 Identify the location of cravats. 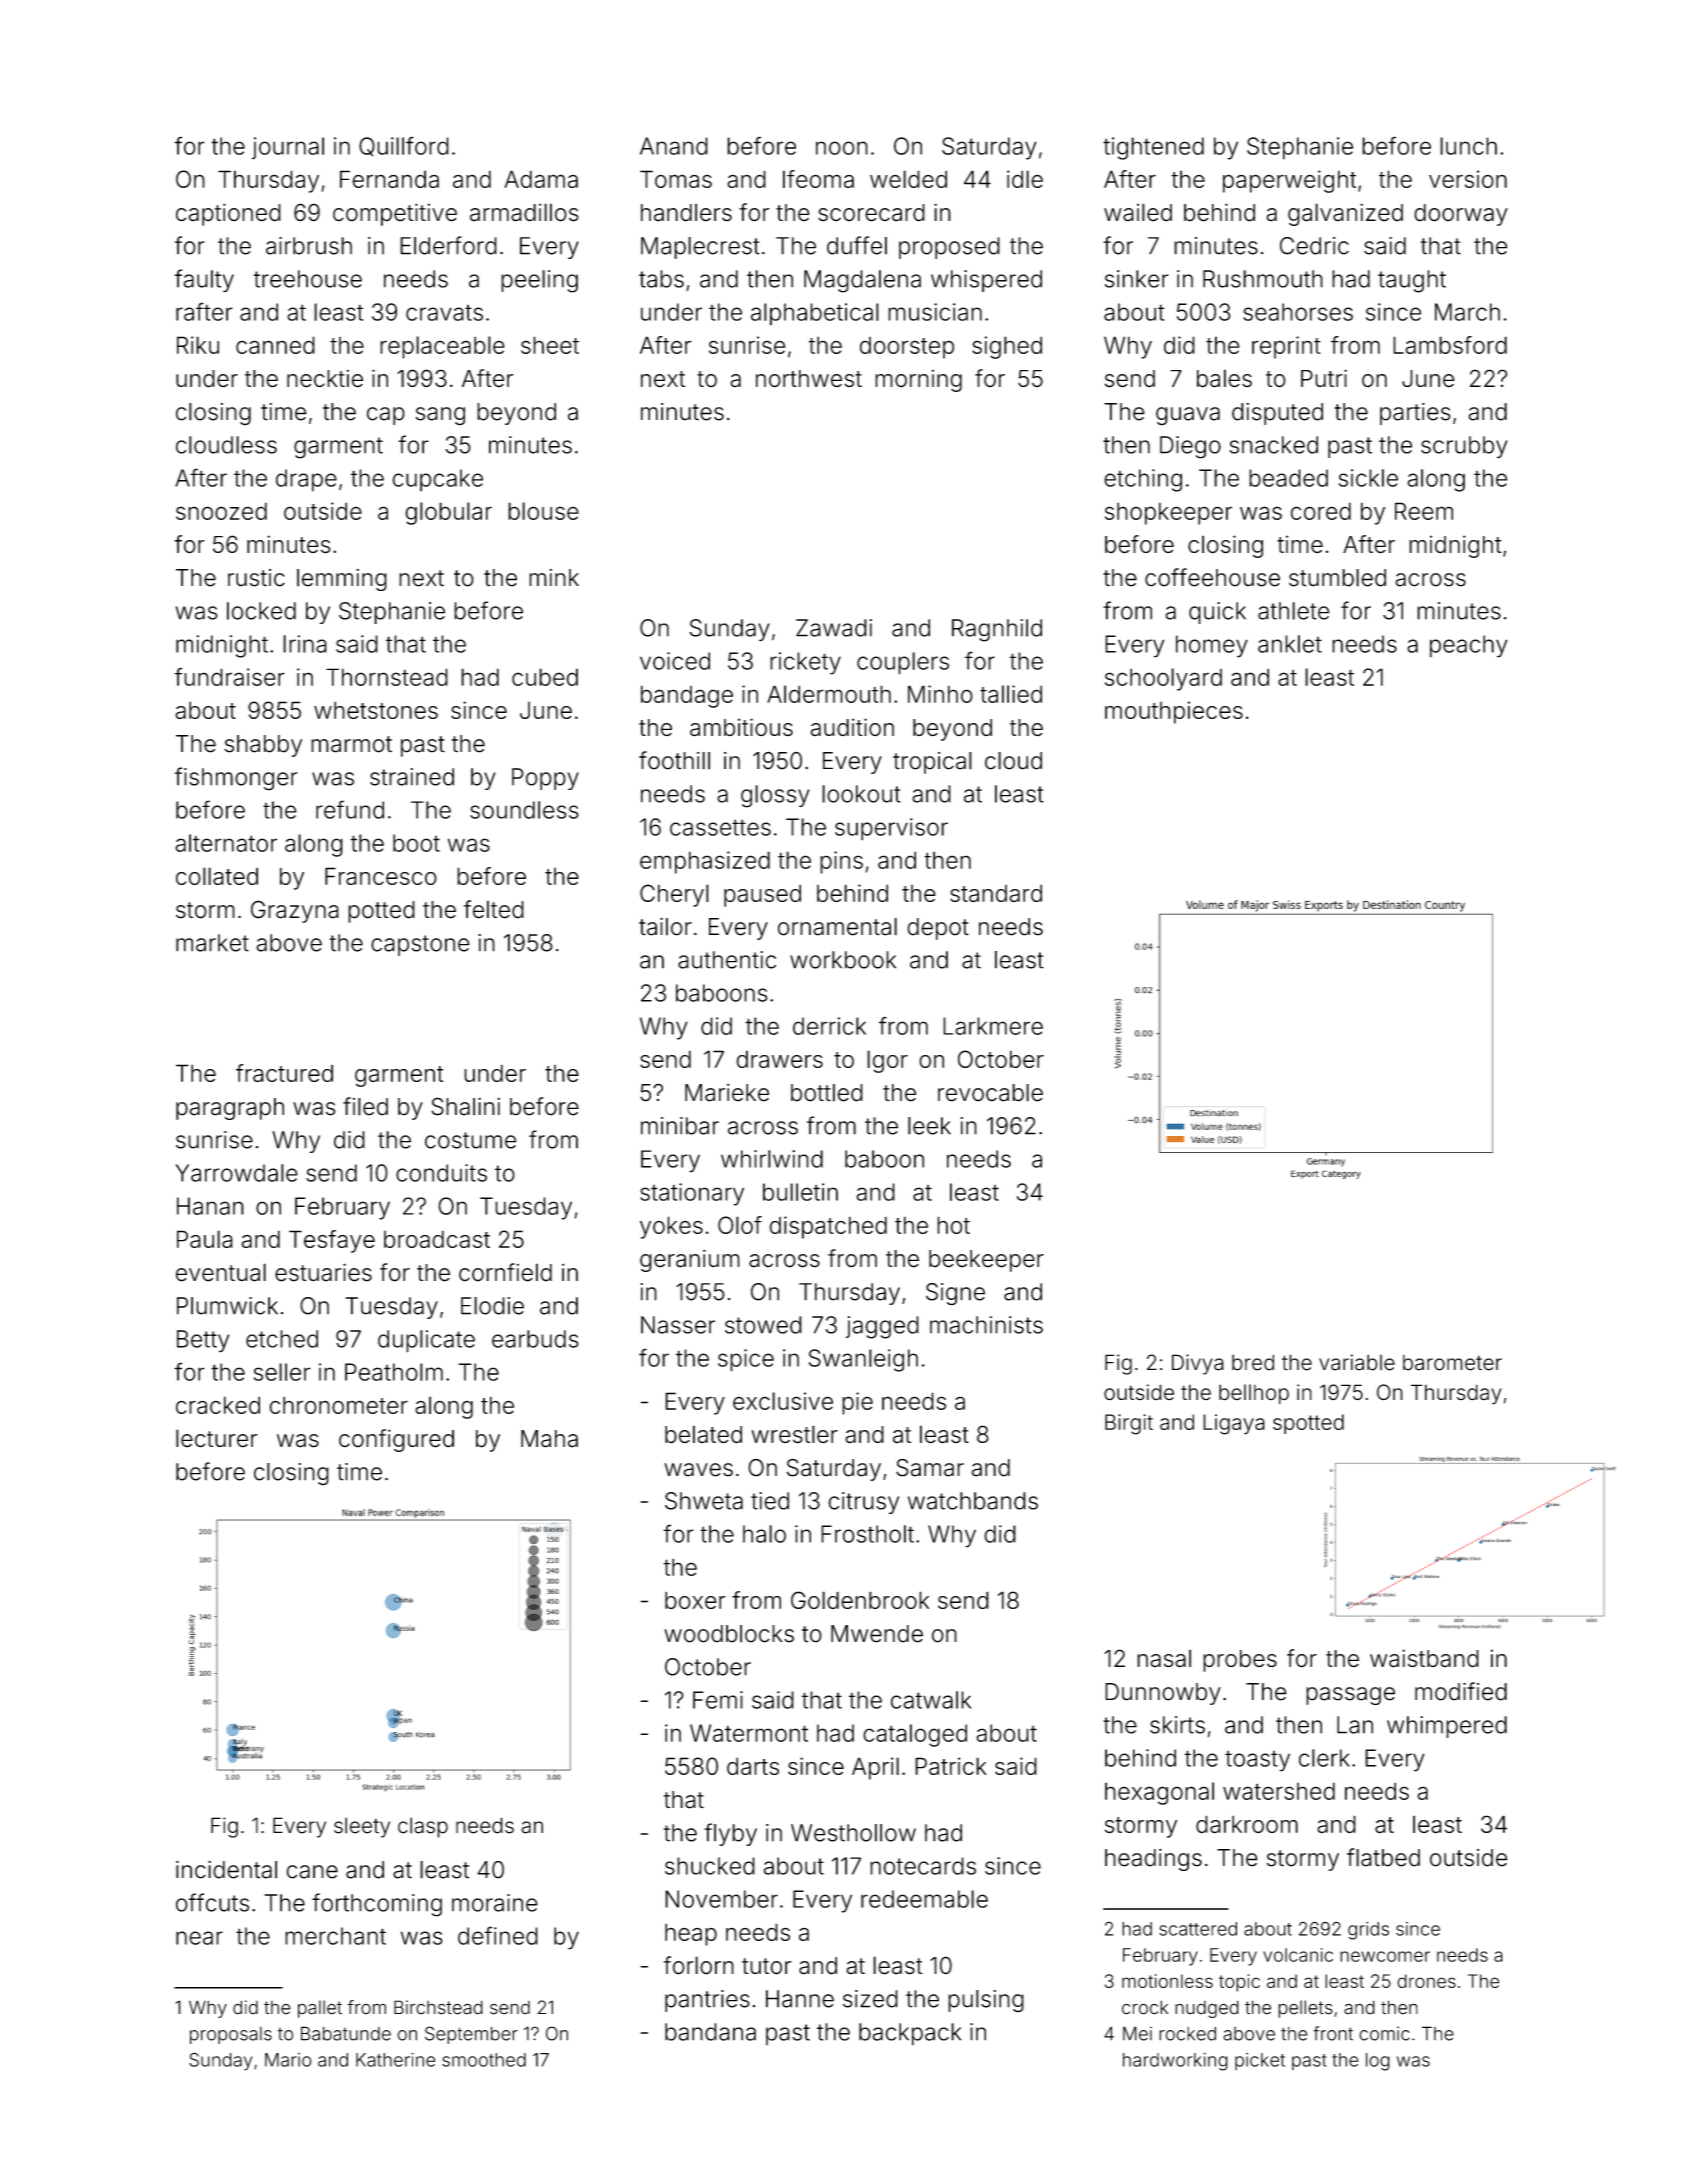
(444, 312).
